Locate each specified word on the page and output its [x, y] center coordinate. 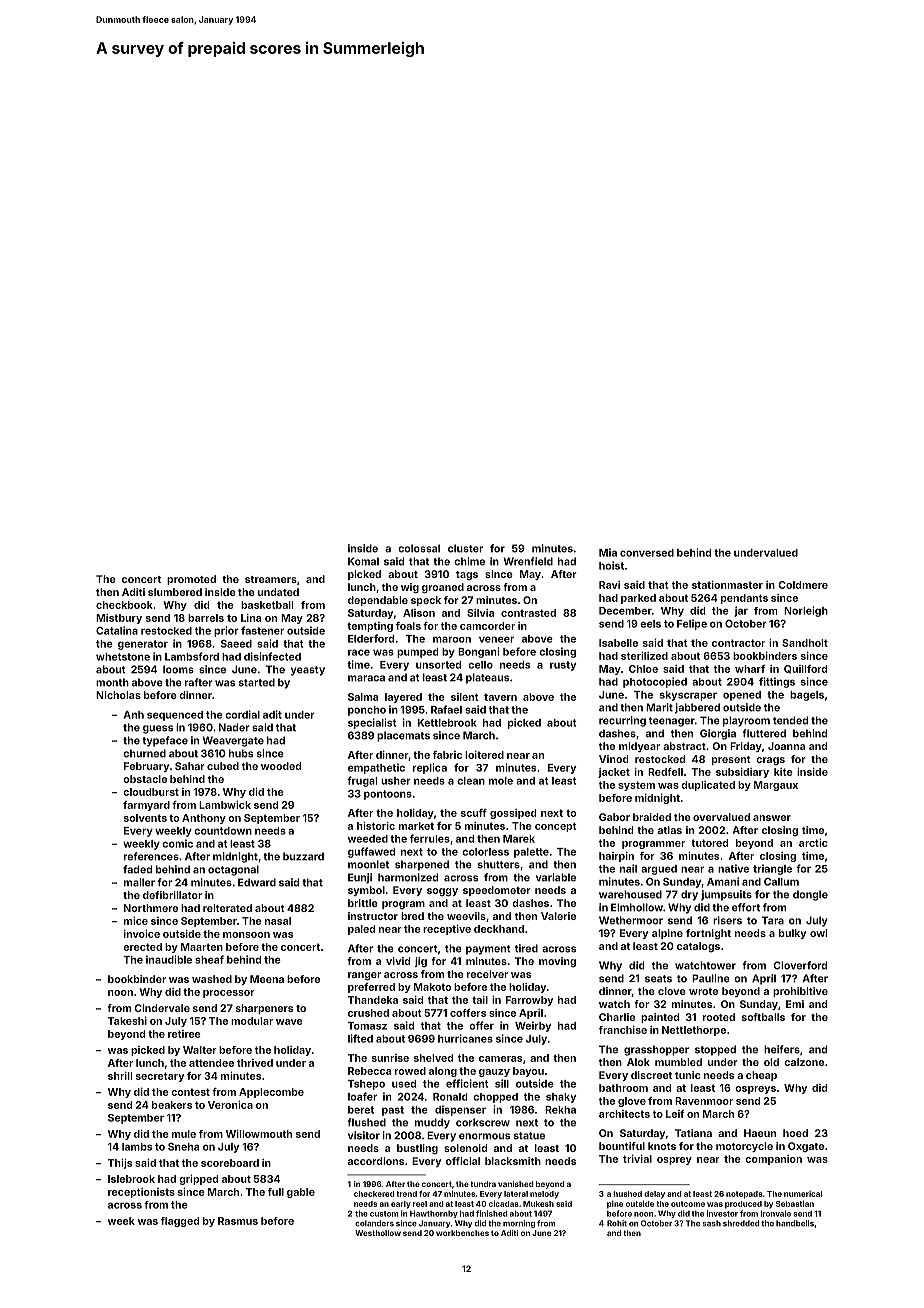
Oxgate [806, 1147]
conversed [647, 553]
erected [142, 947]
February [146, 767]
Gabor [614, 817]
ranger [364, 976]
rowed [410, 1071]
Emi [795, 1004]
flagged [180, 1222]
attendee [211, 1063]
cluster [465, 548]
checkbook [124, 605]
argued [659, 870]
